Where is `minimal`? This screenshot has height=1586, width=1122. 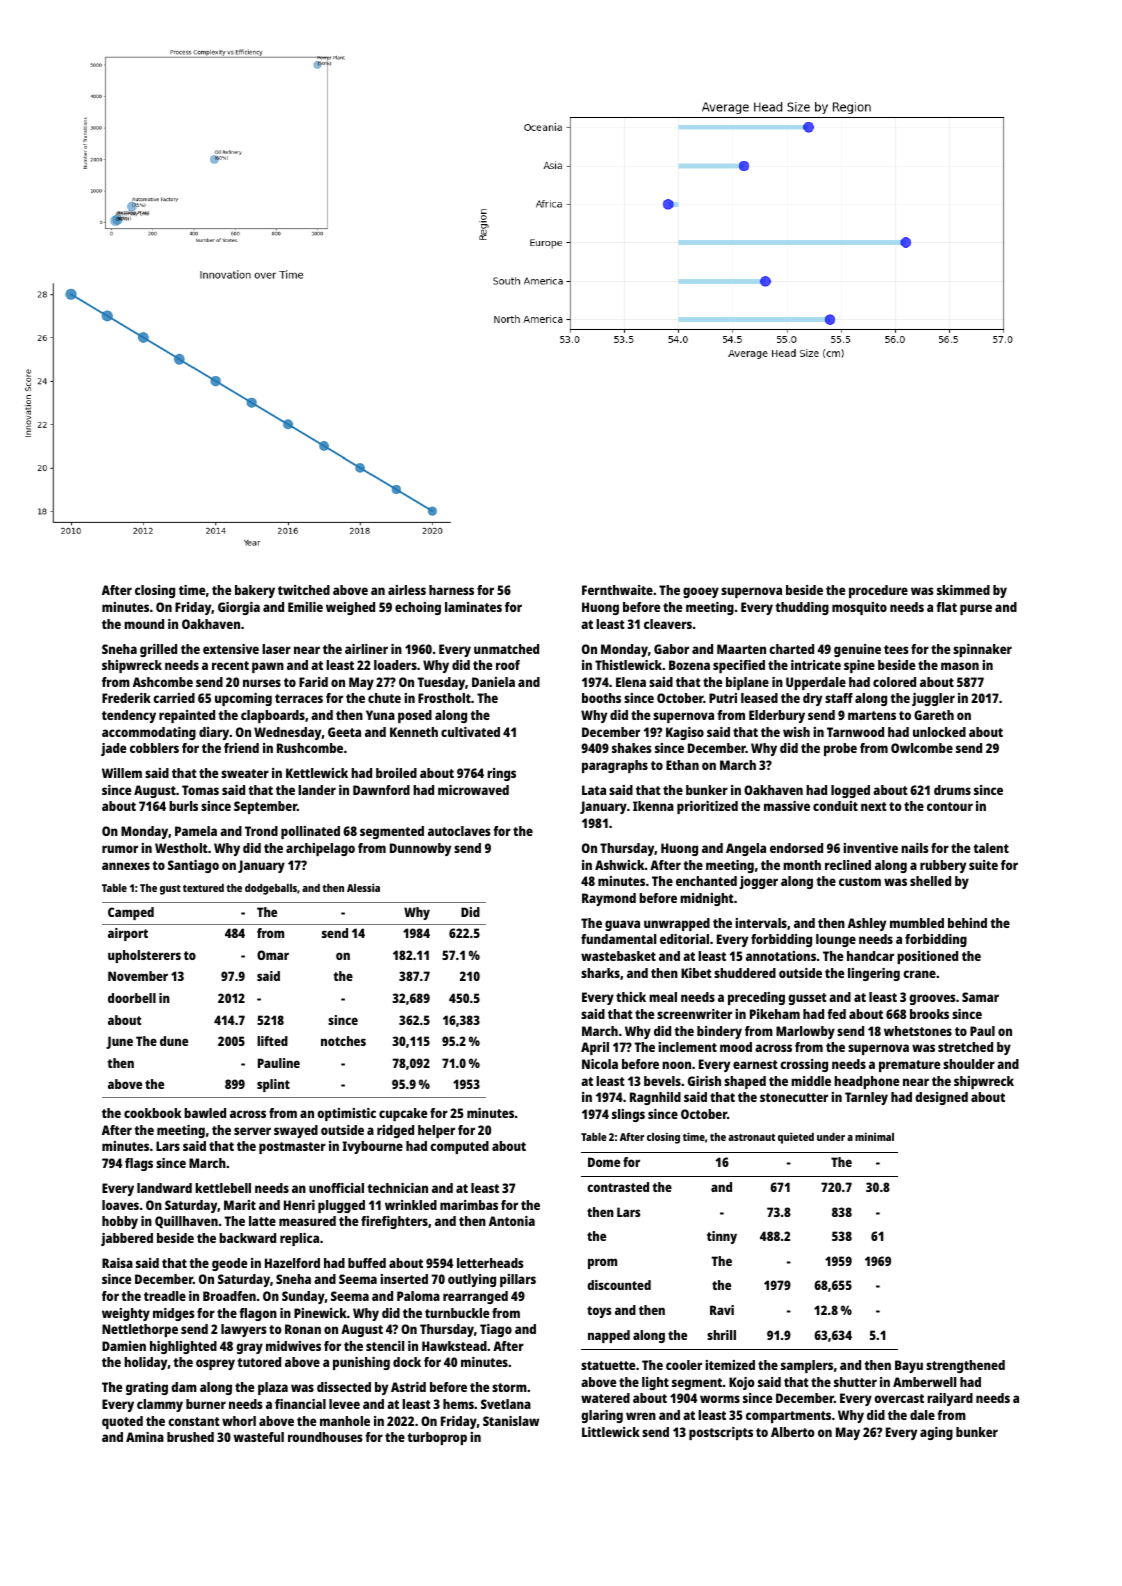 minimal is located at coordinates (874, 1136).
